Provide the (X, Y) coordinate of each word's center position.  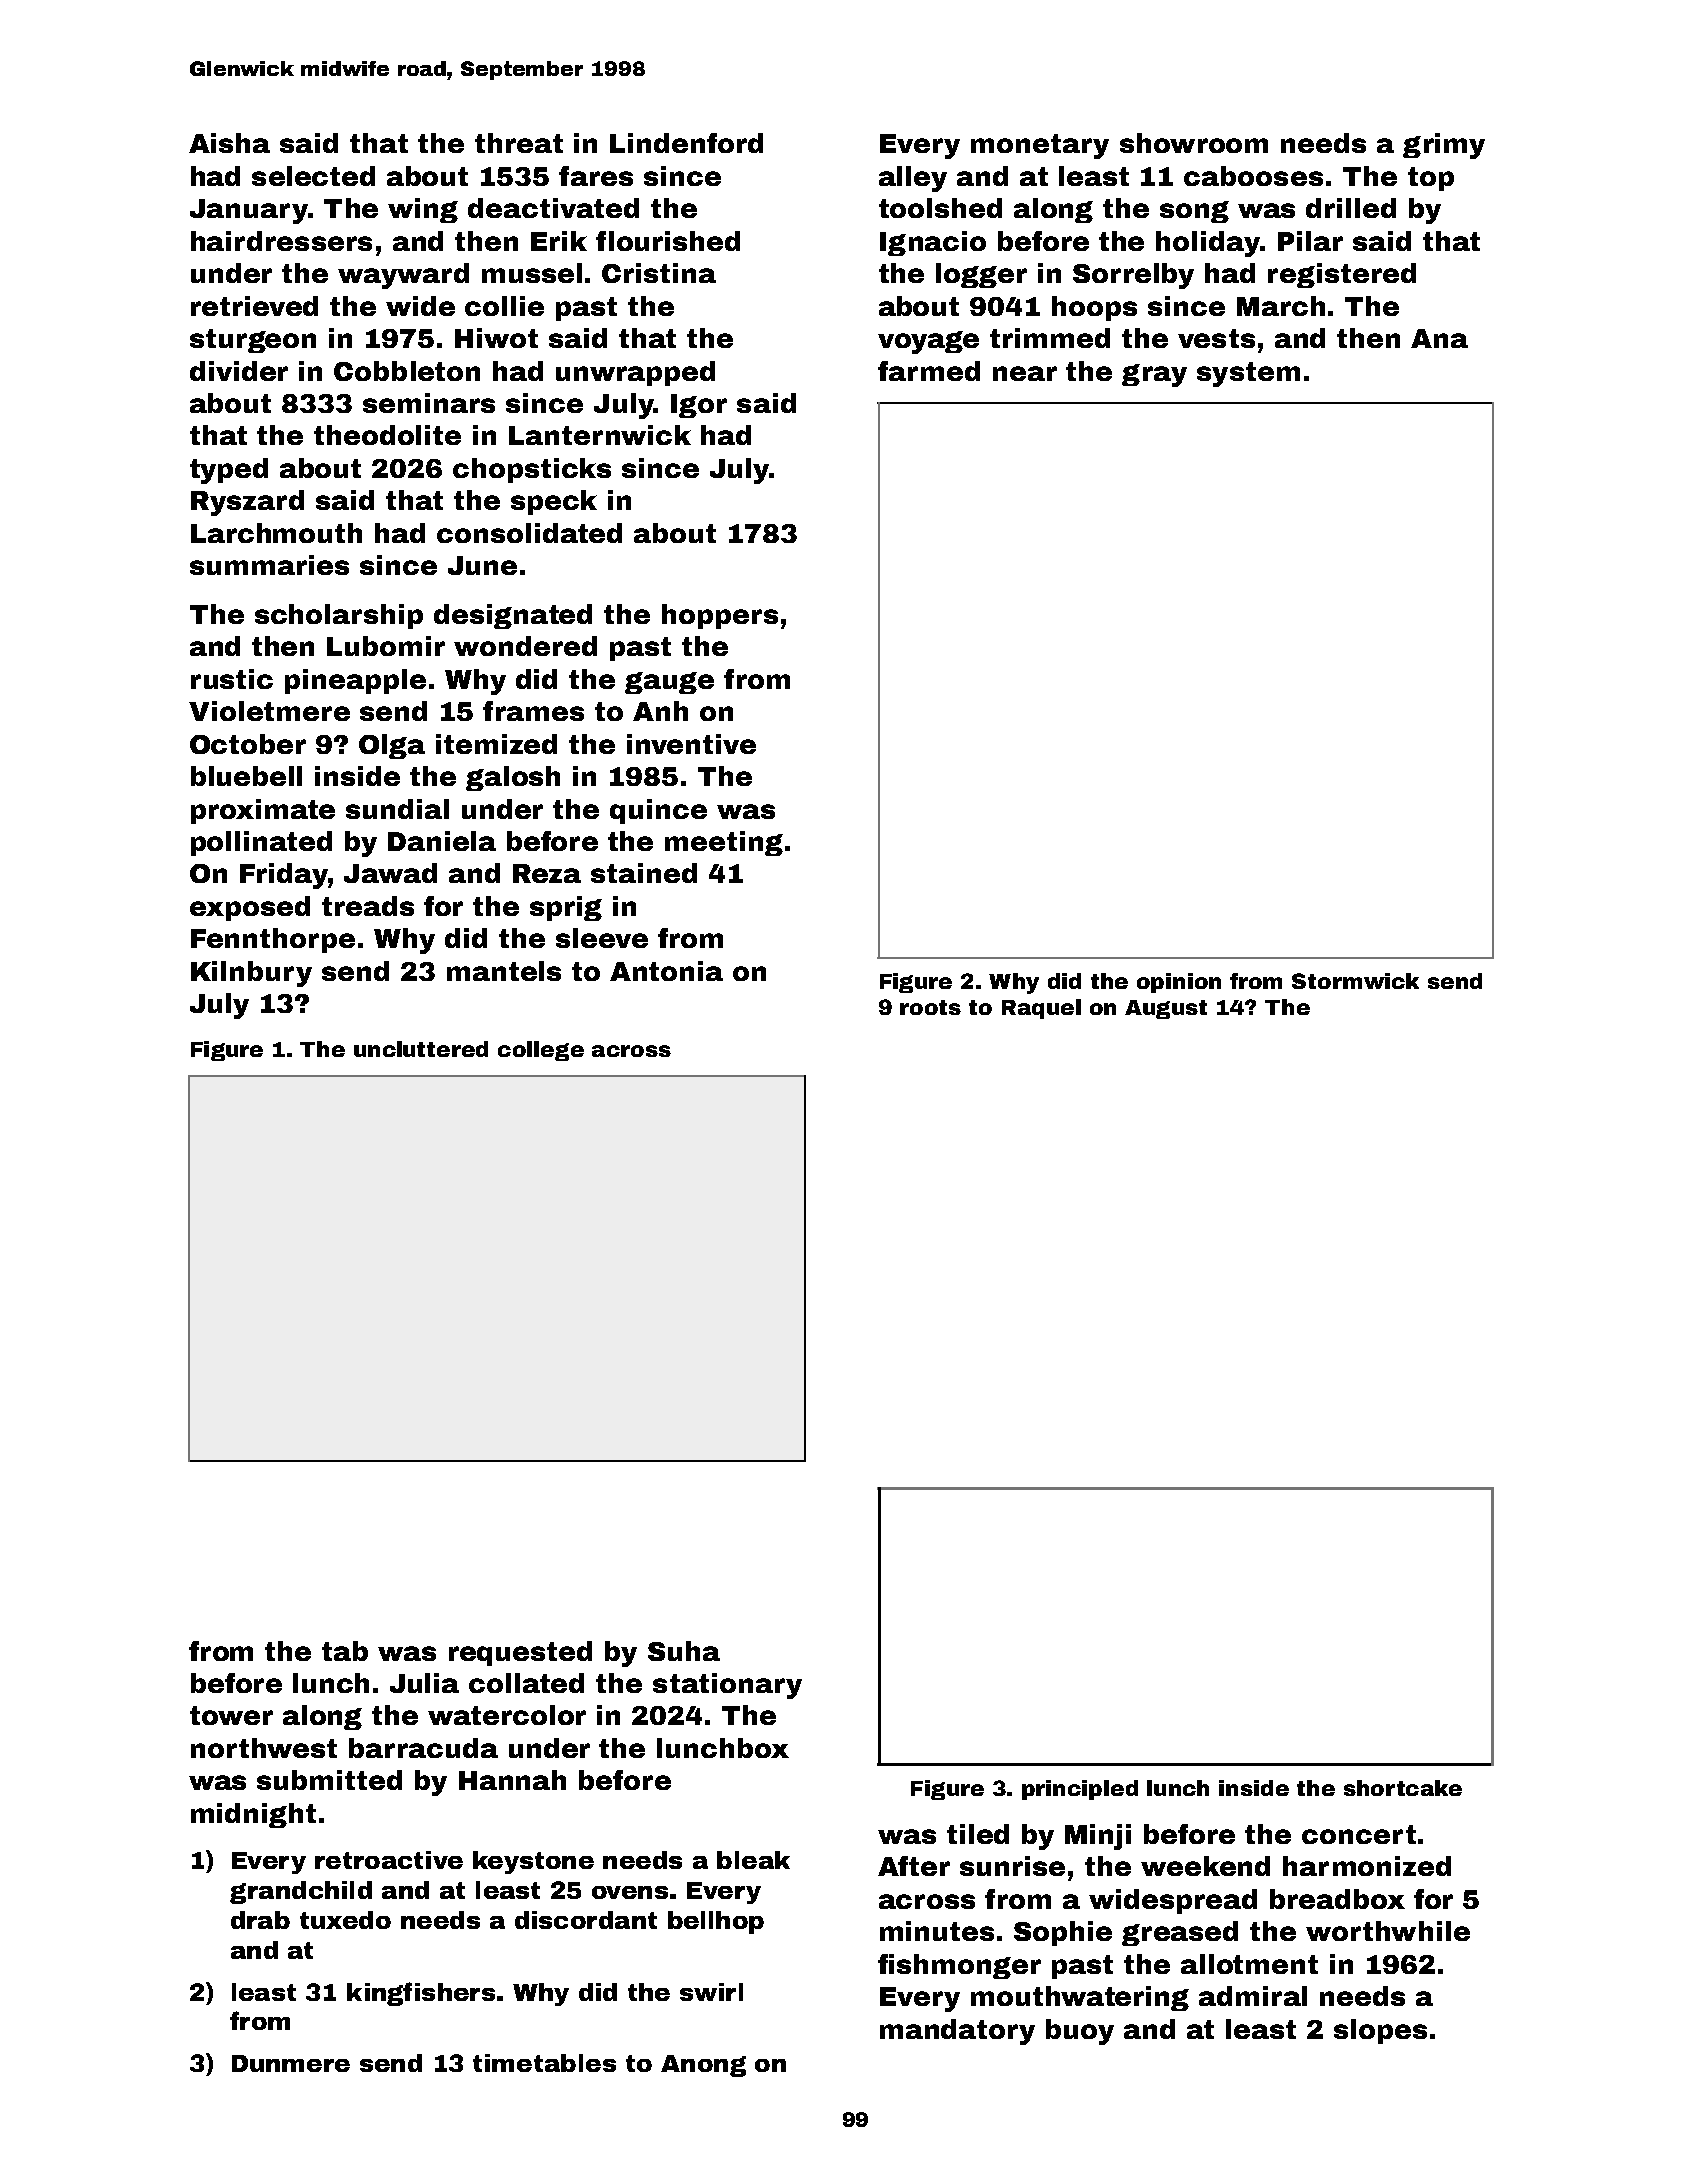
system (1248, 374)
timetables (544, 2063)
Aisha (229, 143)
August (1166, 1009)
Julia (424, 1683)
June (482, 565)
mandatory (957, 2032)
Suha (684, 1651)
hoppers (720, 616)
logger (981, 275)
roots (930, 1007)
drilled (1351, 208)
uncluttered (421, 1049)
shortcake (1403, 1788)
